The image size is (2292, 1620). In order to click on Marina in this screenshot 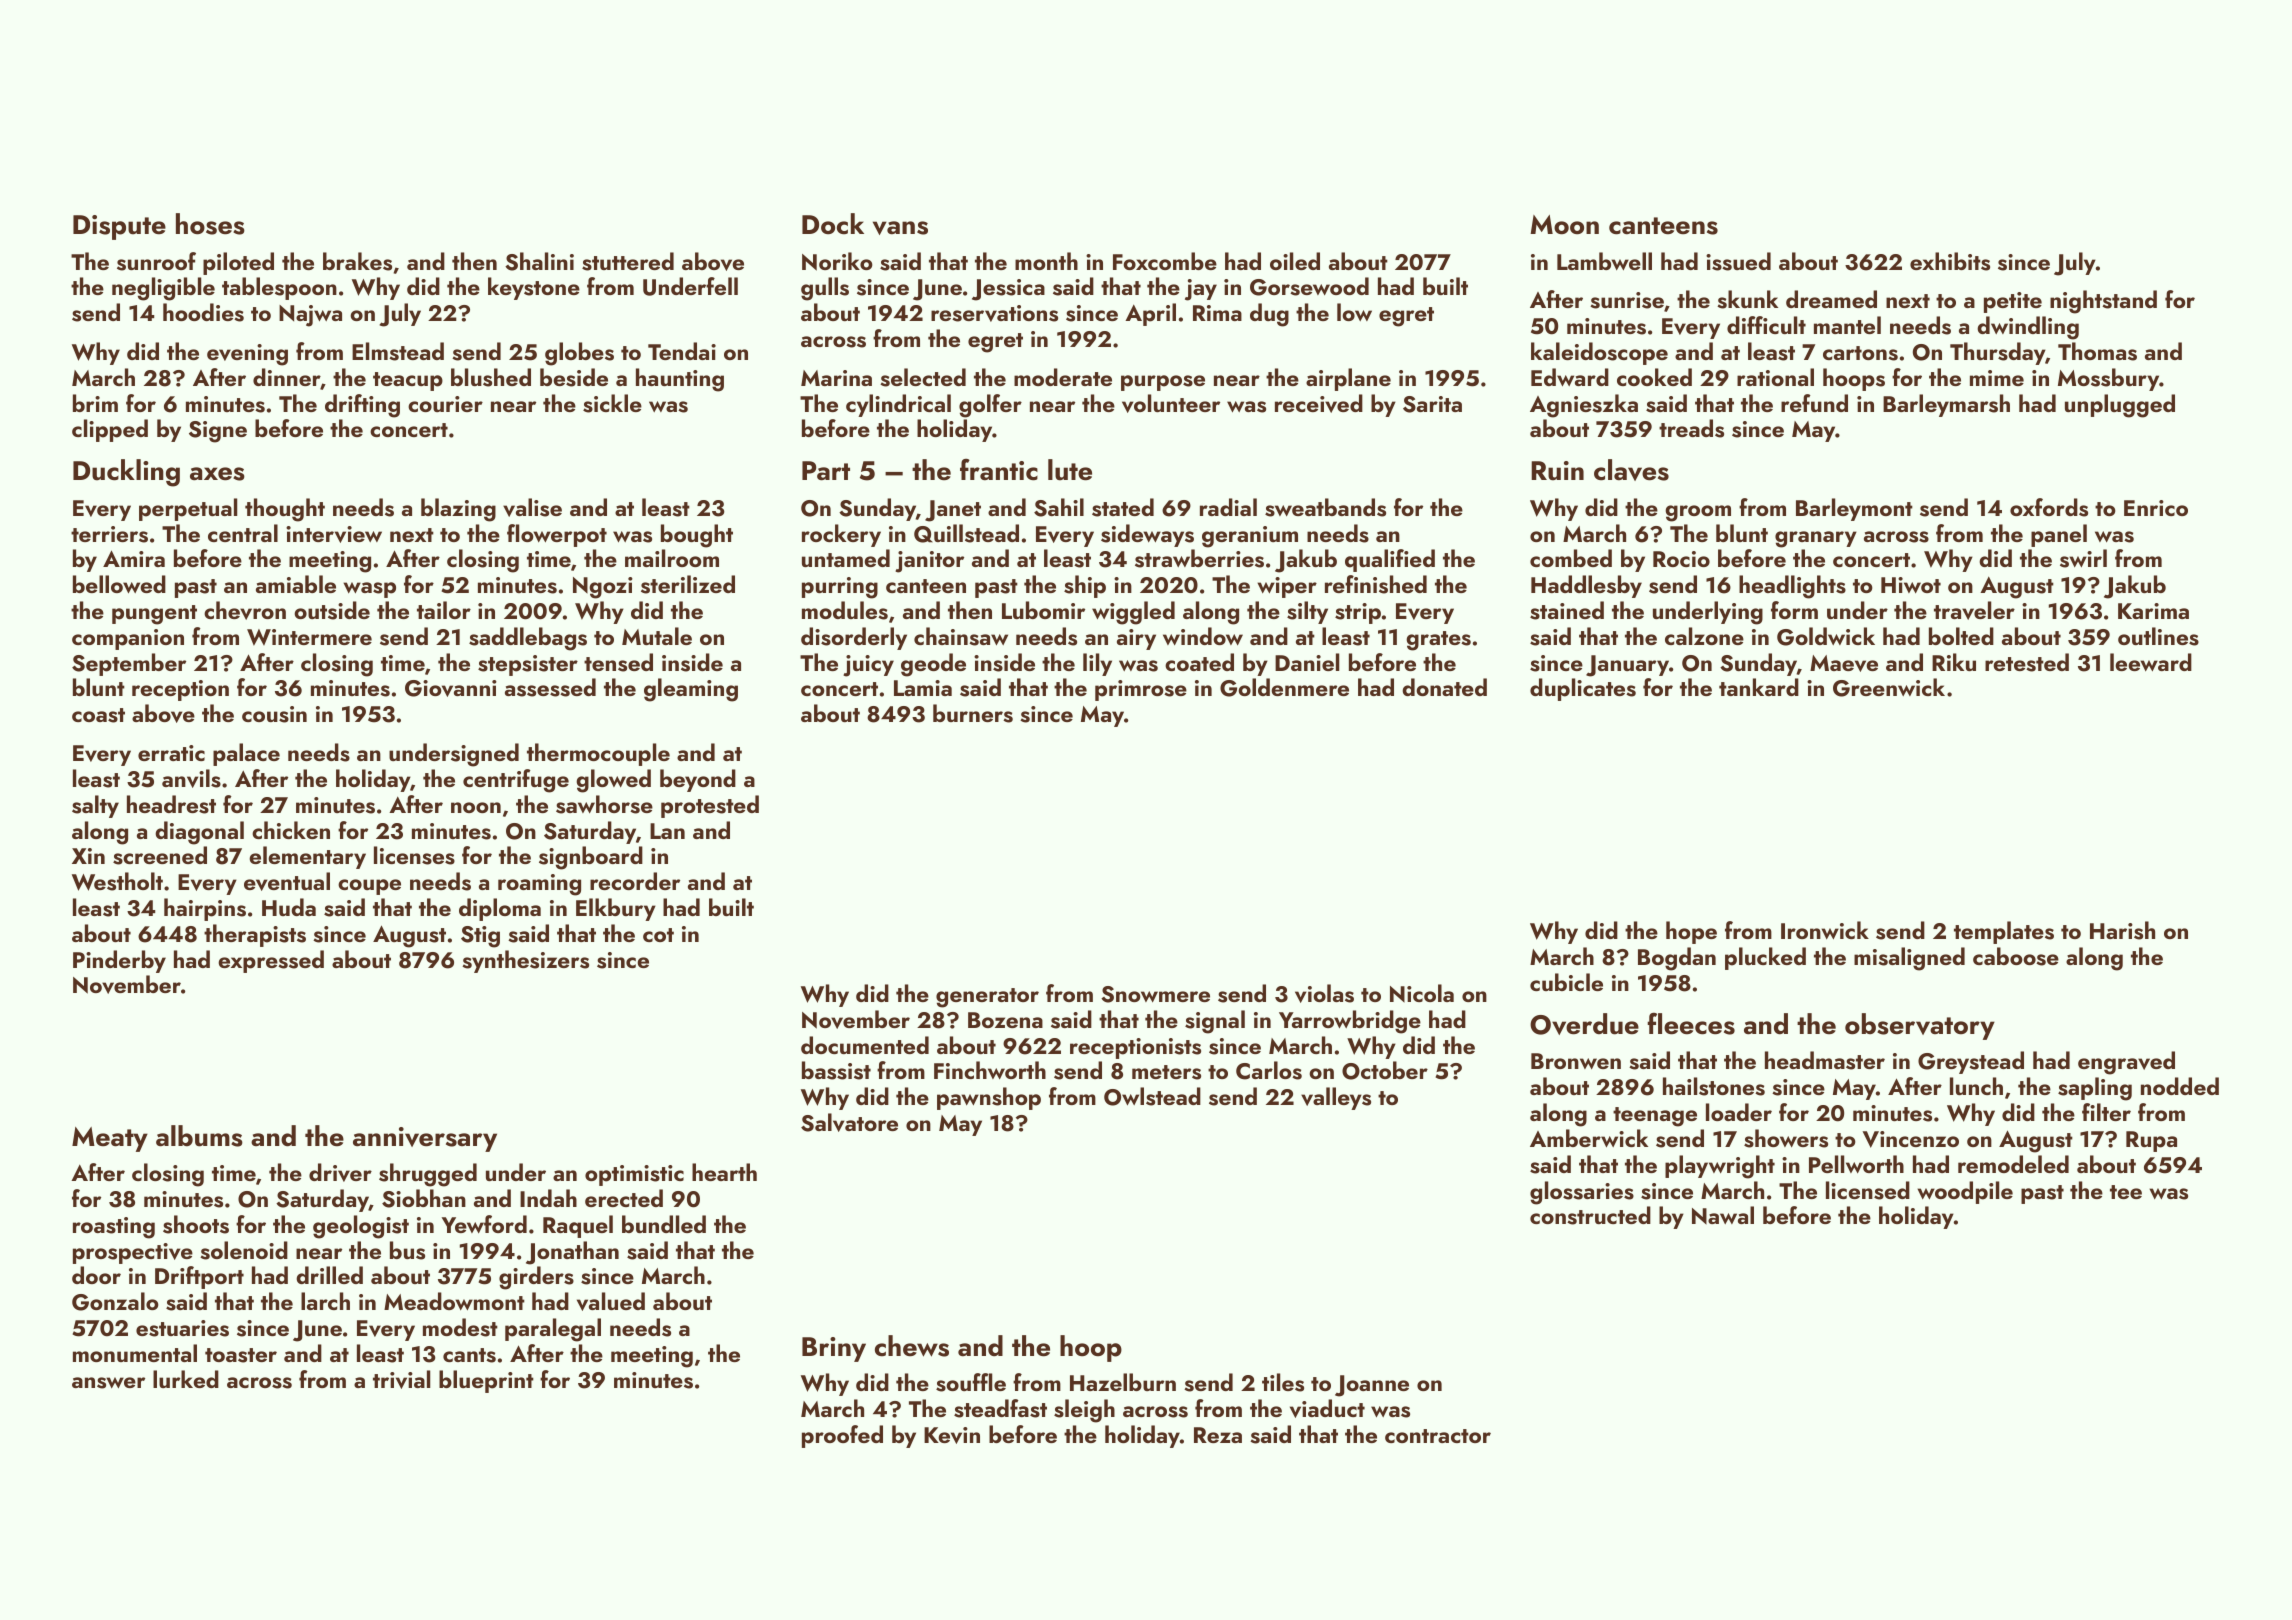, I will do `click(836, 378)`.
